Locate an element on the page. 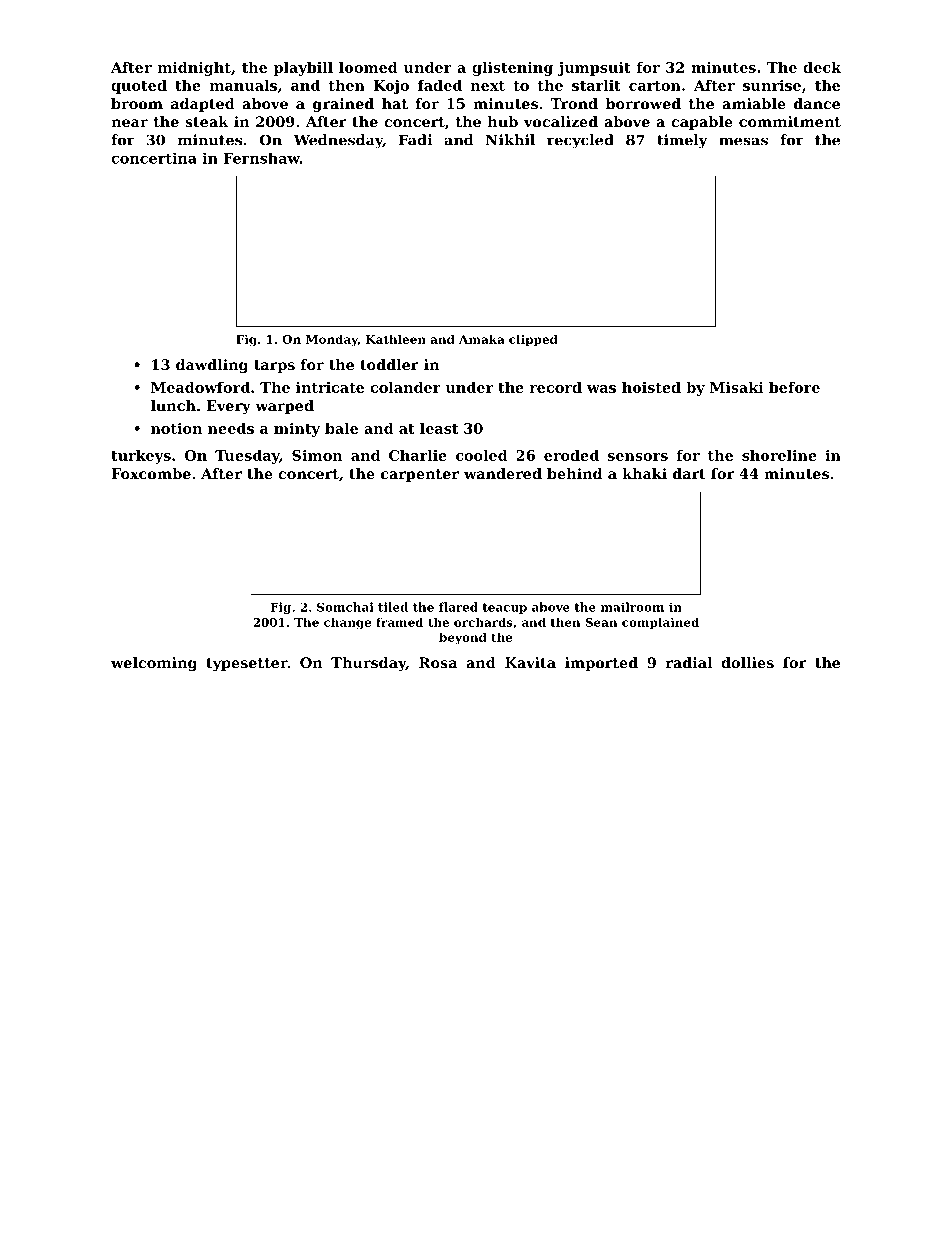  mailroom is located at coordinates (632, 607).
